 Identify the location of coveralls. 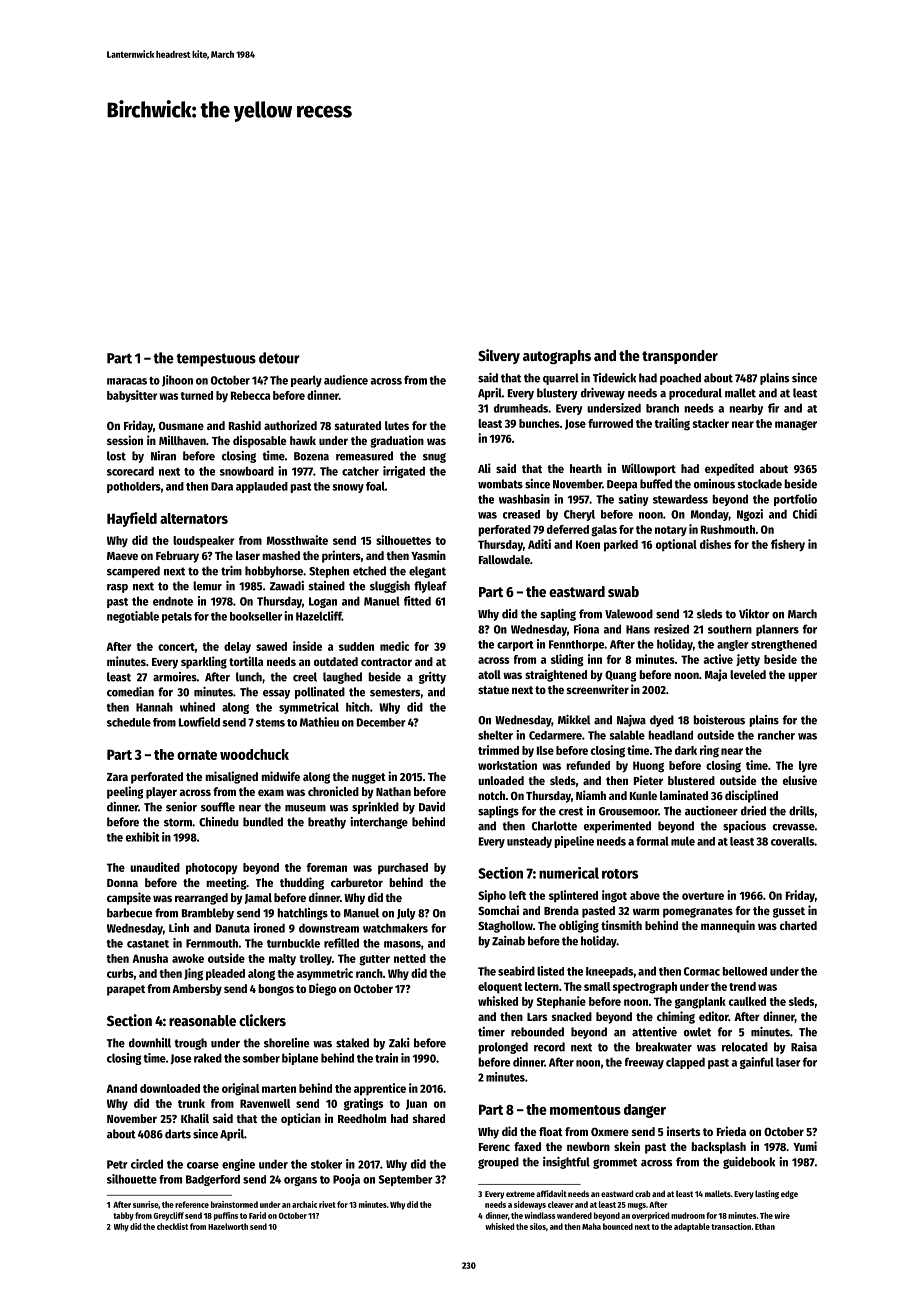
(792, 841).
